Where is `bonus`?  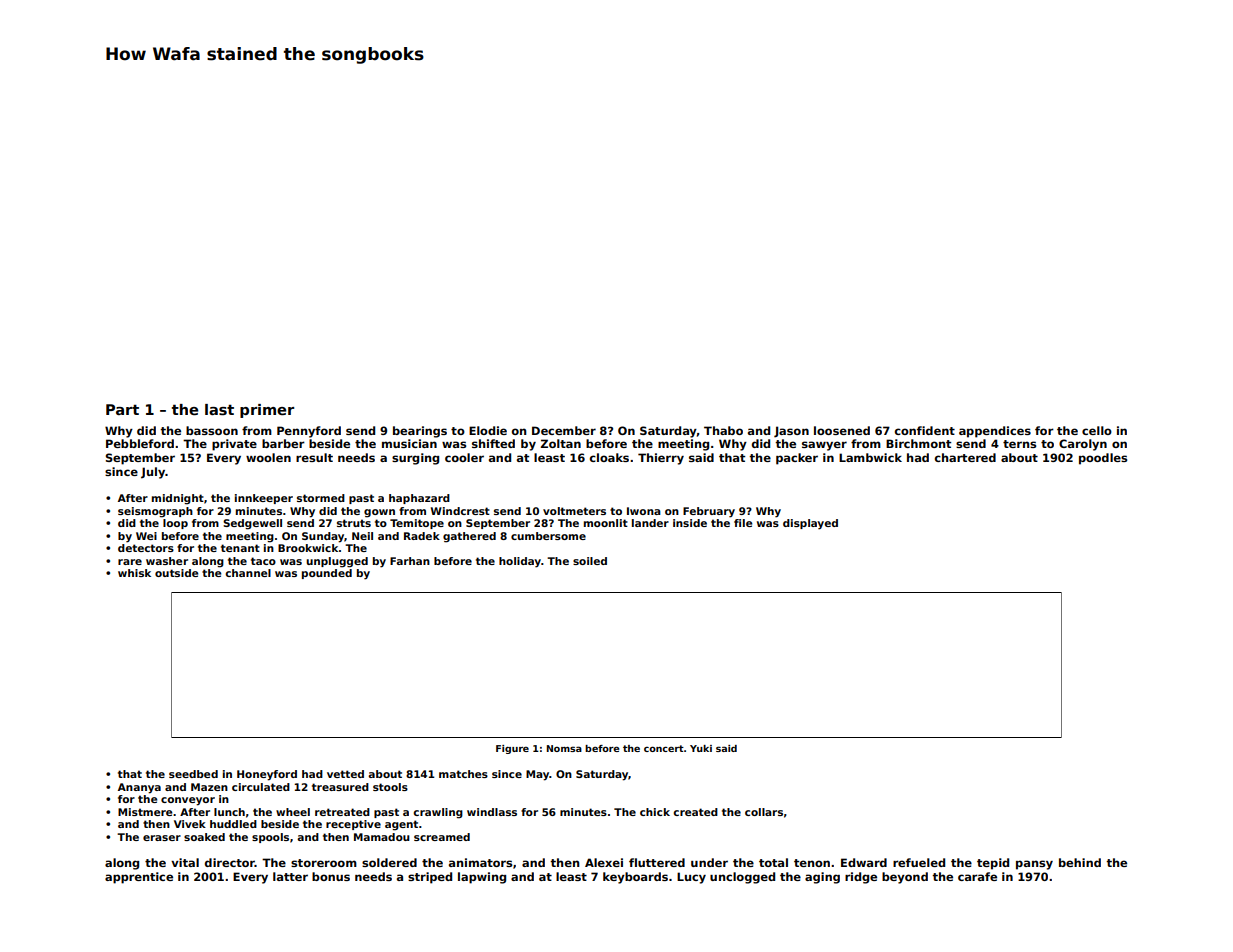
bonus is located at coordinates (331, 876).
